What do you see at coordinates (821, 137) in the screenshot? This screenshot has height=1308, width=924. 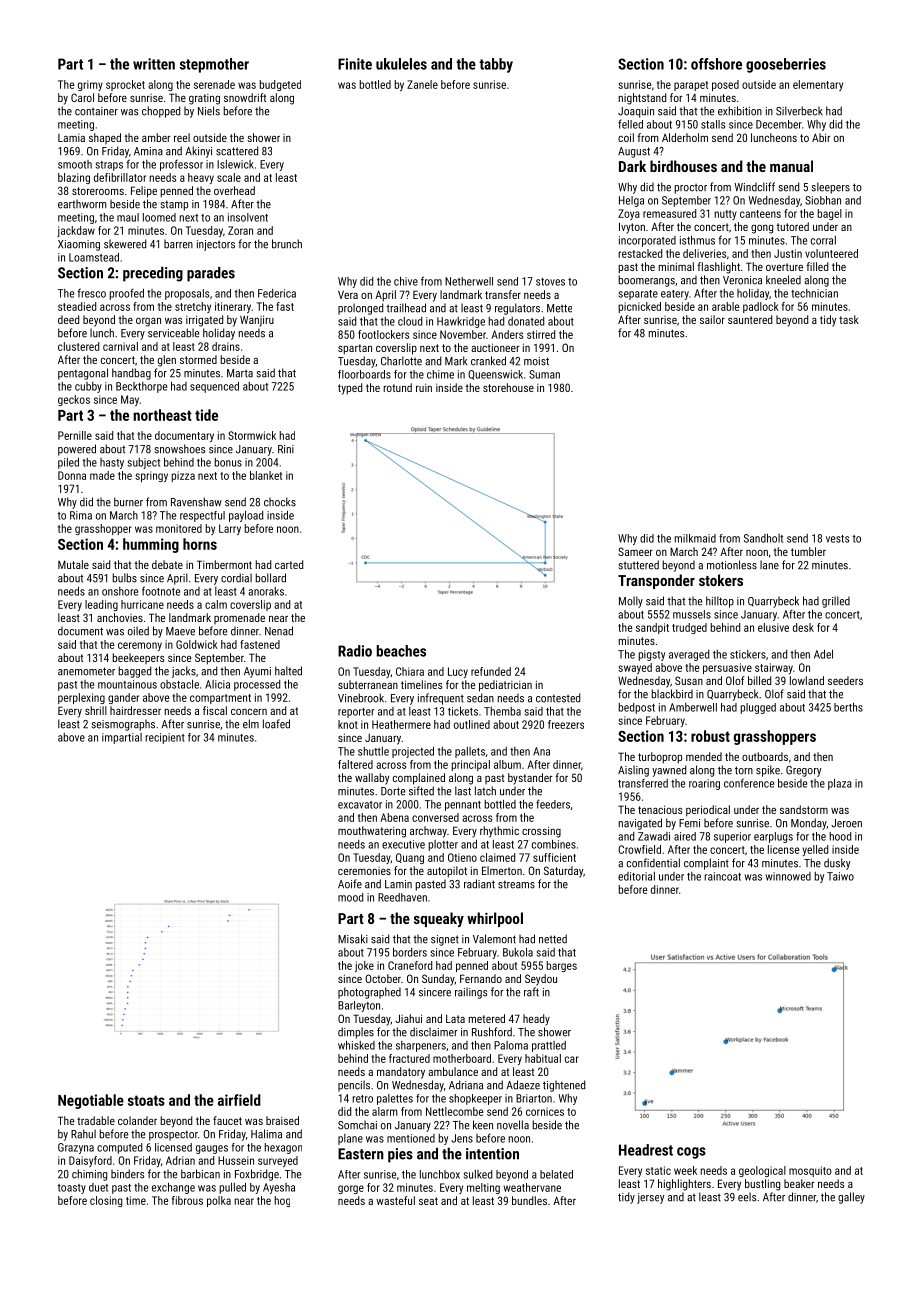 I see `Abir` at bounding box center [821, 137].
